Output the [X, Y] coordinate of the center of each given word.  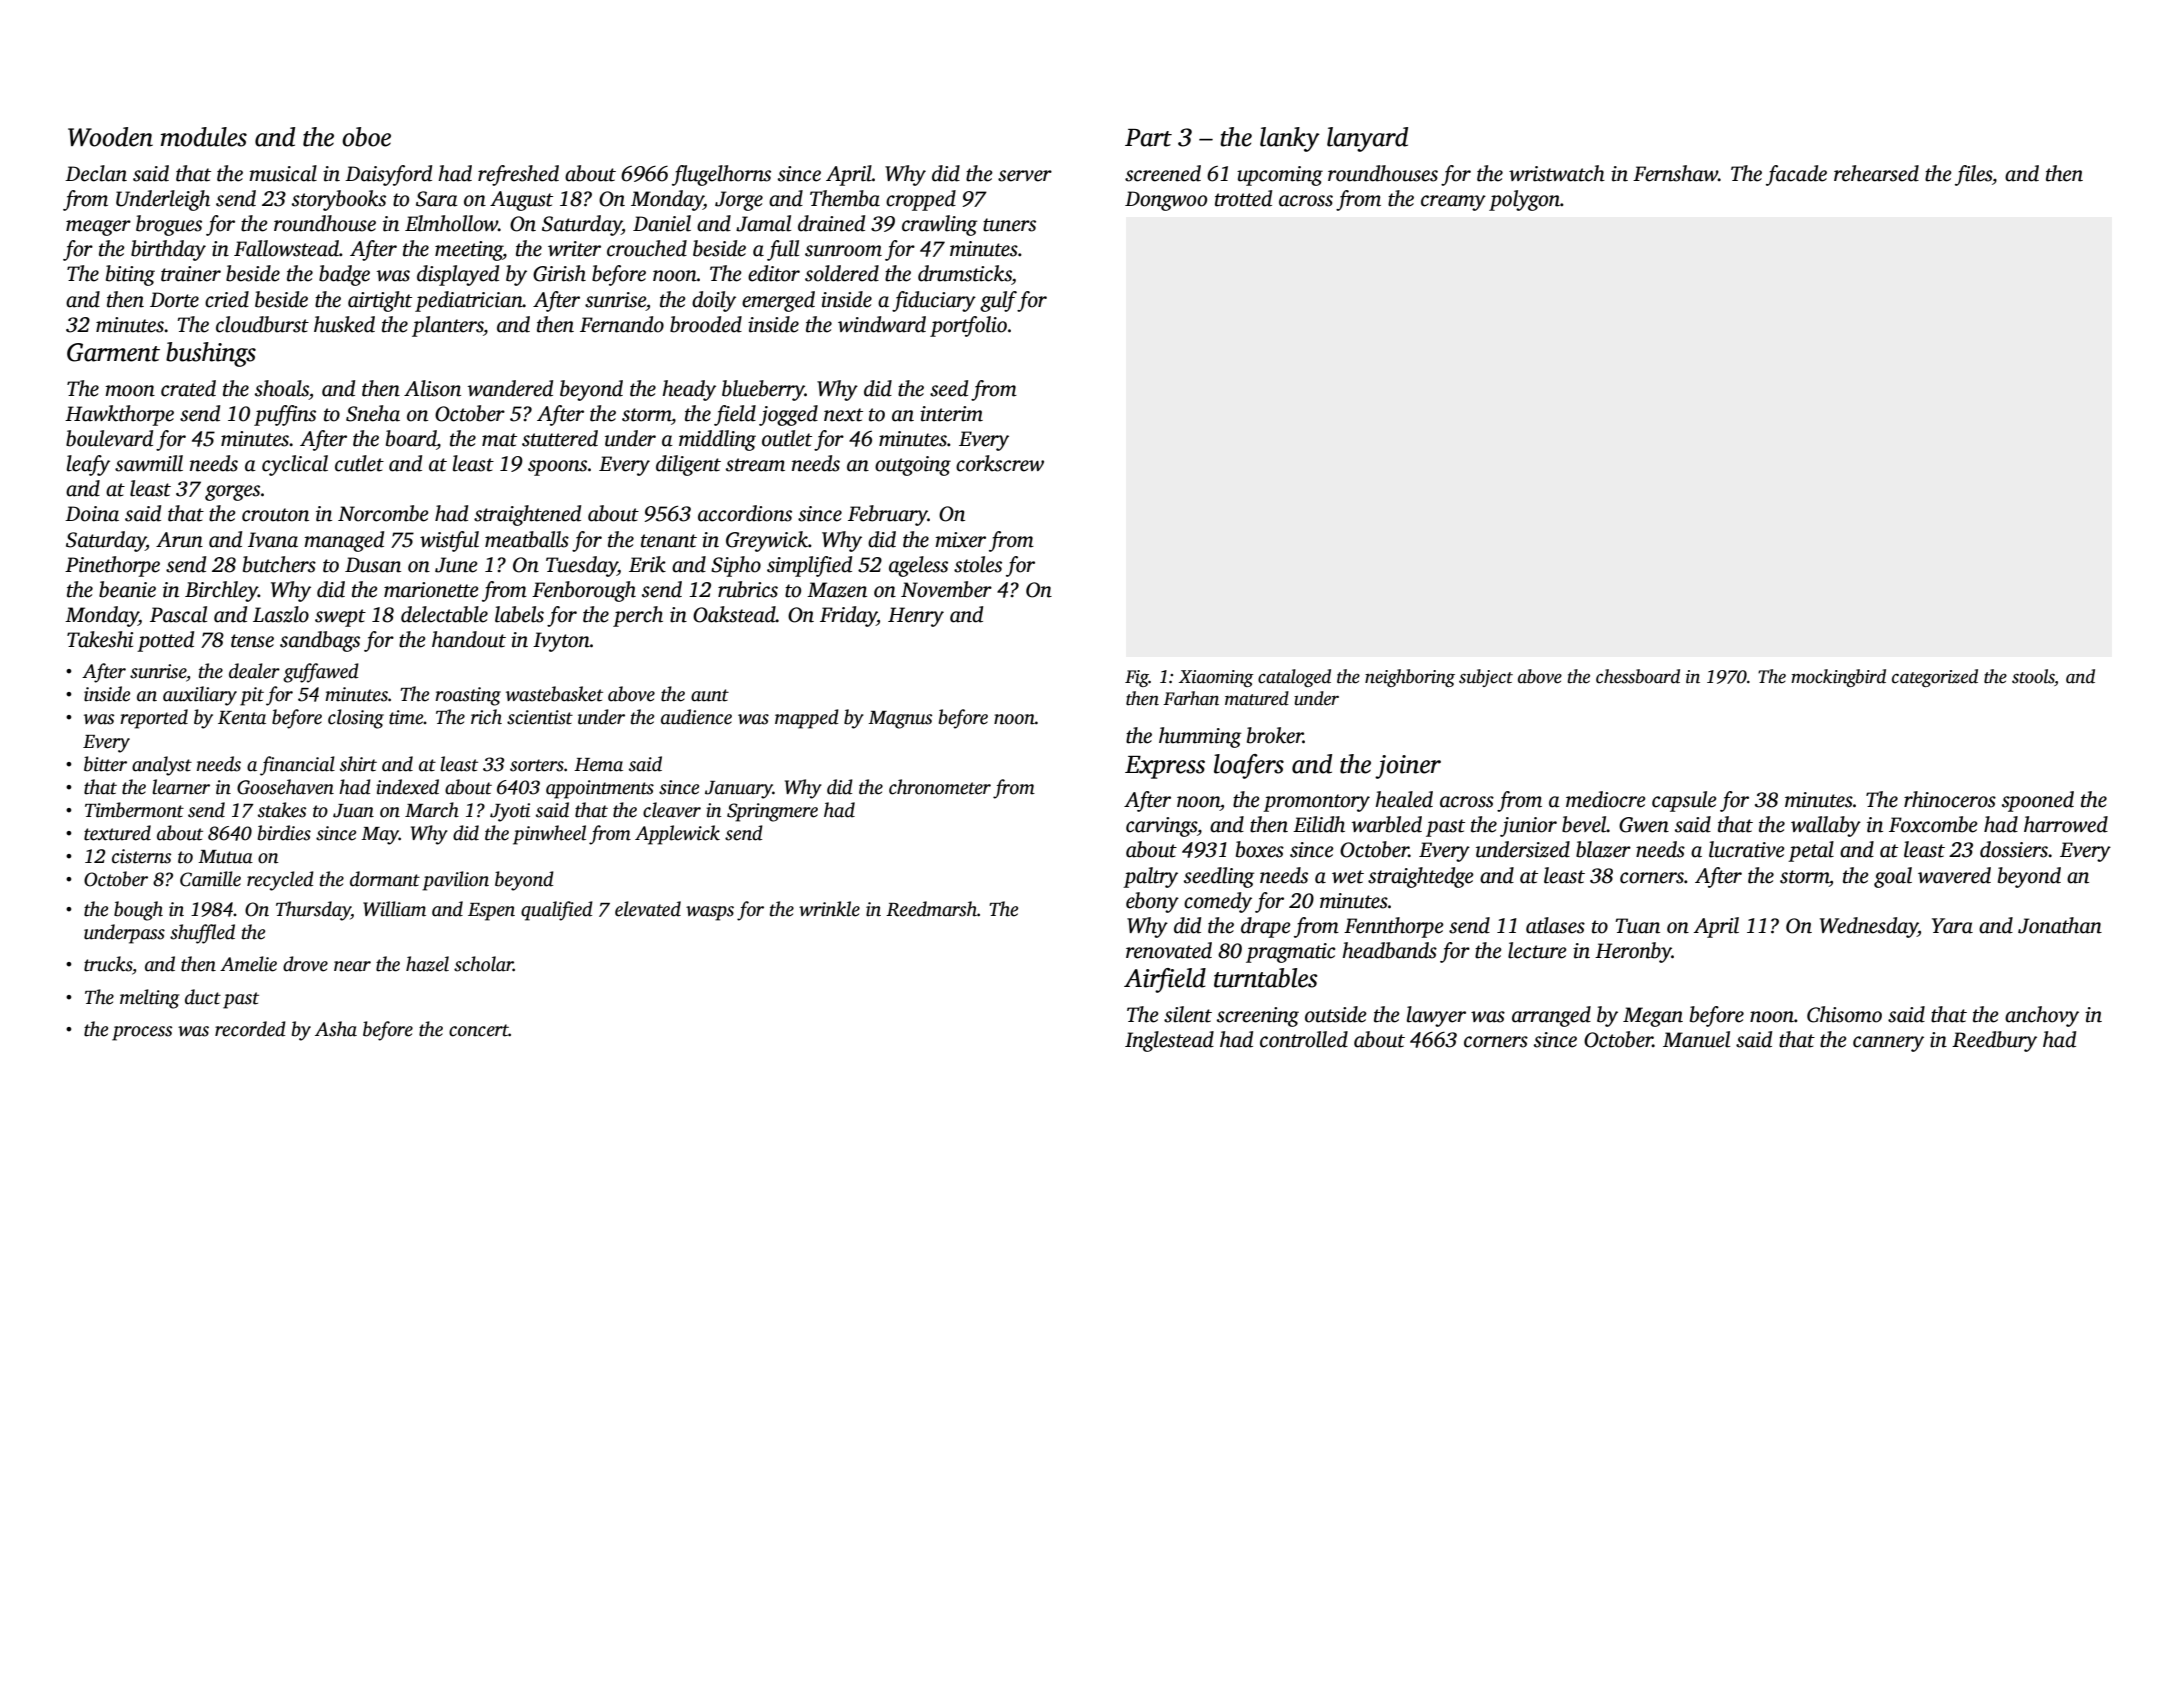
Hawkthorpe [119, 415]
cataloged [1294, 678]
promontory [1316, 803]
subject [1486, 678]
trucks [108, 964]
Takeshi [100, 639]
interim [951, 414]
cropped [921, 200]
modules [204, 137]
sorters [537, 765]
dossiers [2014, 849]
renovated [1169, 950]
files [1973, 175]
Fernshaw [1675, 173]
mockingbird [1838, 678]
